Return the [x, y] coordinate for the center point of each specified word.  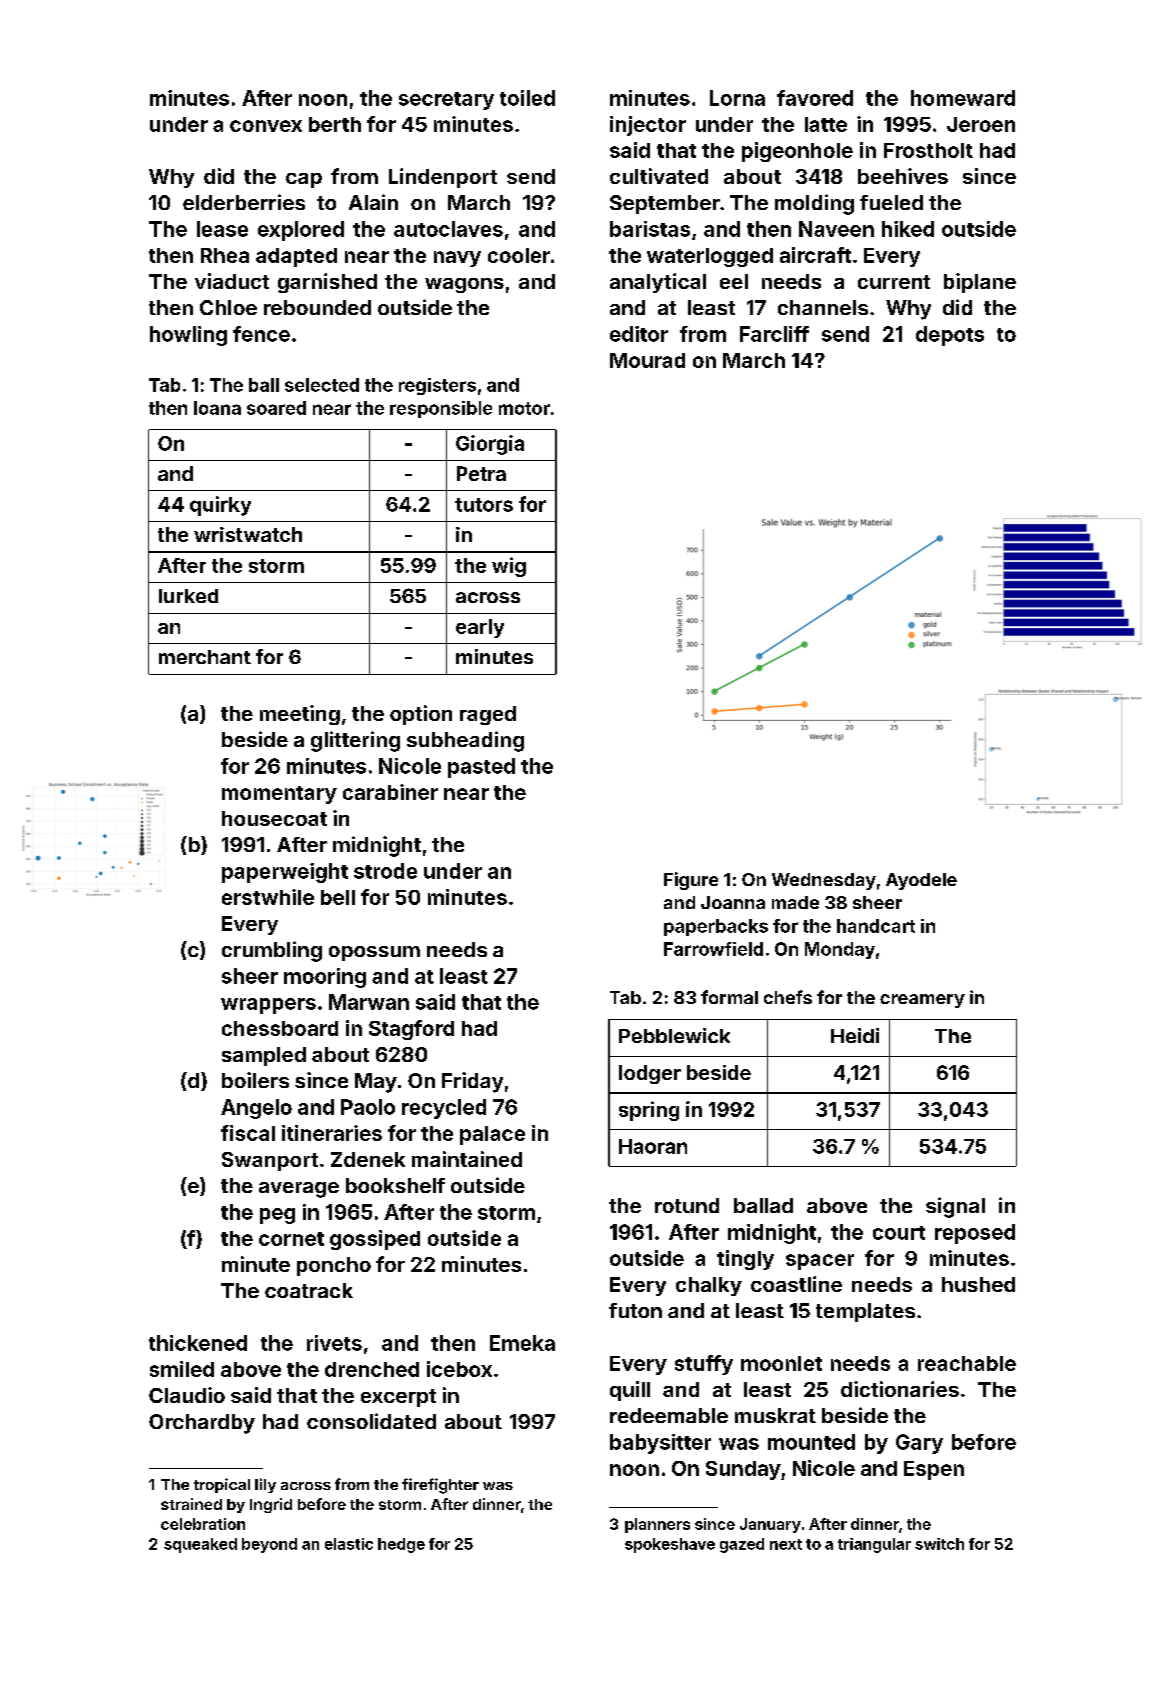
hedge [401, 1545]
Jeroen [981, 124]
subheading [465, 741]
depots [950, 336]
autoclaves [448, 229]
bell [338, 897]
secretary [446, 101]
